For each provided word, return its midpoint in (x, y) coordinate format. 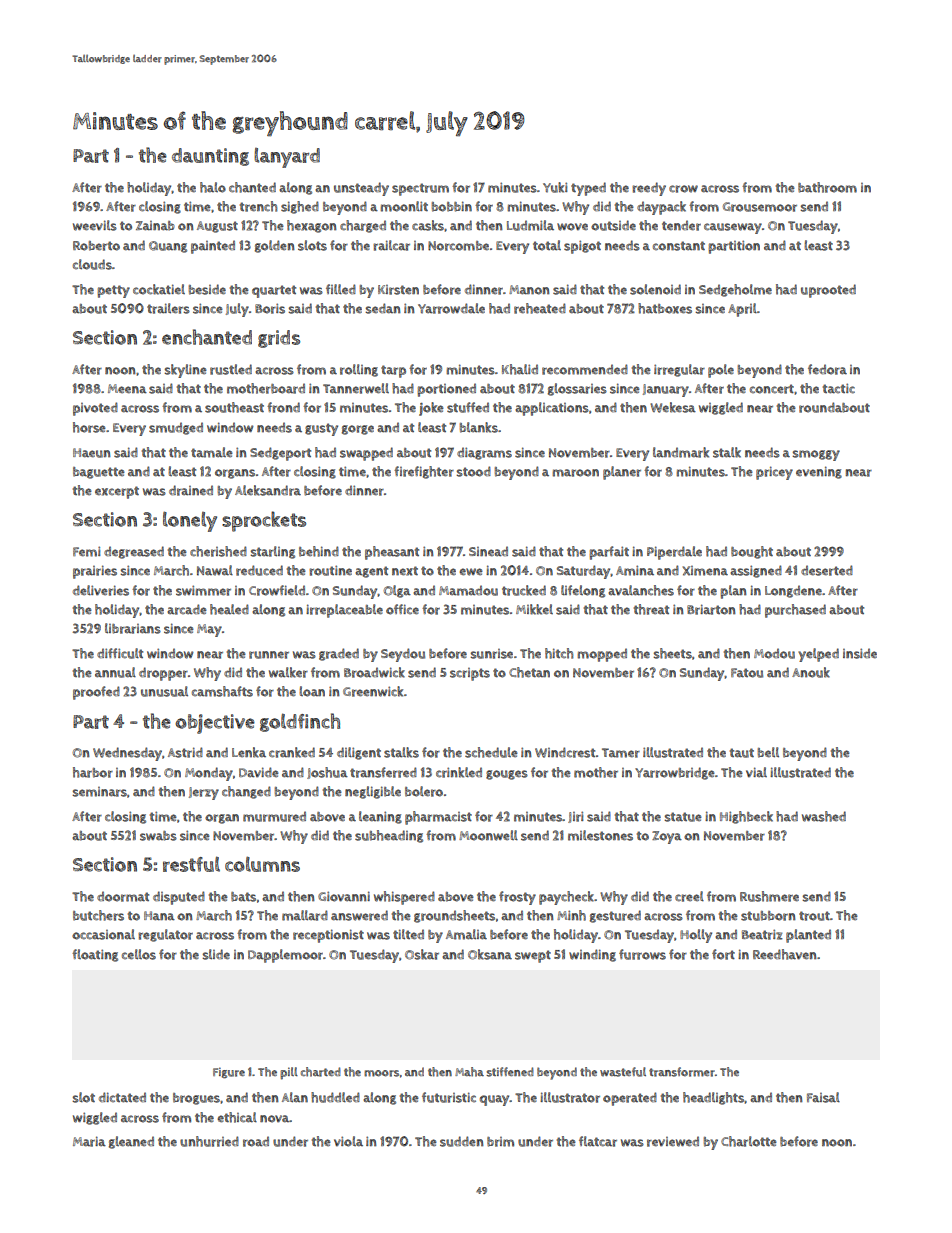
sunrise (491, 654)
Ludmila (530, 225)
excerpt (117, 492)
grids (279, 339)
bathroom (827, 187)
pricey (774, 473)
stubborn (768, 916)
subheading (389, 836)
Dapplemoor (285, 956)
